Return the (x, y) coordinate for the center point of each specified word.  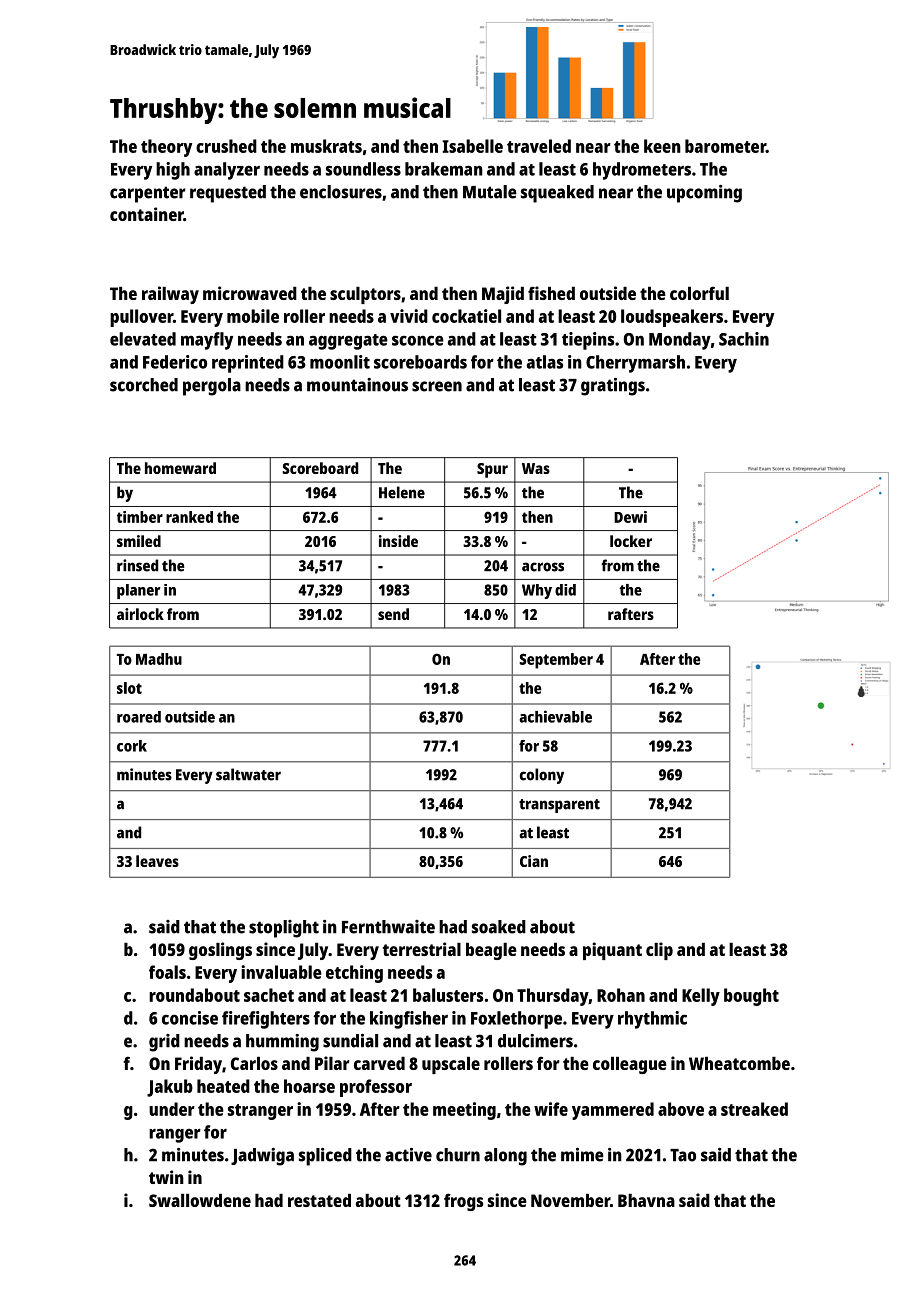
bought (751, 997)
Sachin (744, 339)
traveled (539, 146)
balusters (448, 995)
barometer (725, 146)
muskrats (326, 146)
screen (437, 386)
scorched (144, 385)
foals (167, 972)
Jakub (170, 1088)
